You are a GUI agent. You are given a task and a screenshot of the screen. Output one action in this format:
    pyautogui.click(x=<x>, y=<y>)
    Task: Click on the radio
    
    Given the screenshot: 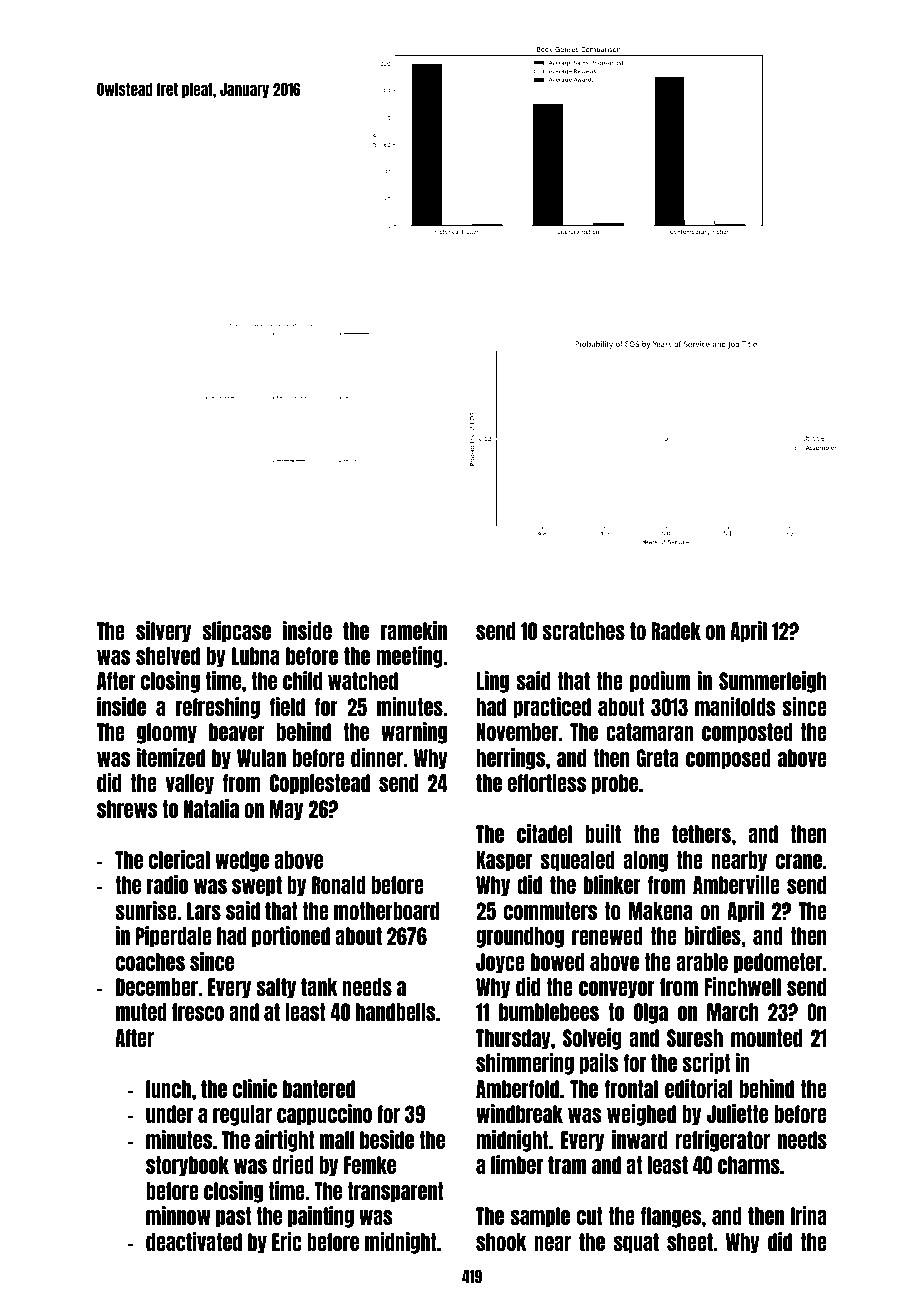 What is the action you would take?
    pyautogui.click(x=167, y=884)
